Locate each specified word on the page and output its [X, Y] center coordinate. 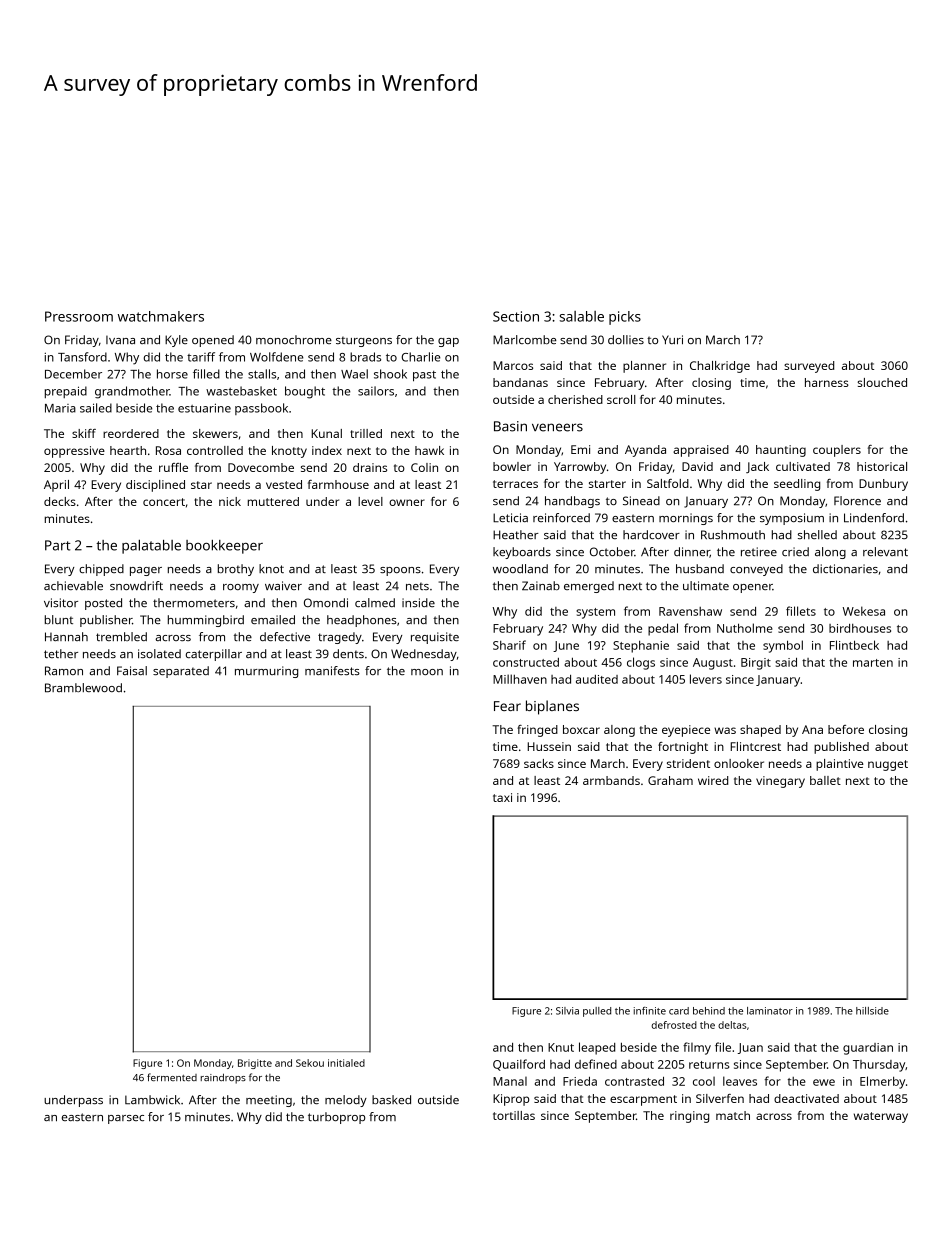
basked [391, 1099]
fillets [801, 611]
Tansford [82, 357]
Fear [507, 706]
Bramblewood [83, 688]
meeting [269, 1101]
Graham [670, 780]
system [595, 613]
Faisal [132, 670]
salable [582, 316]
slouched [882, 382]
